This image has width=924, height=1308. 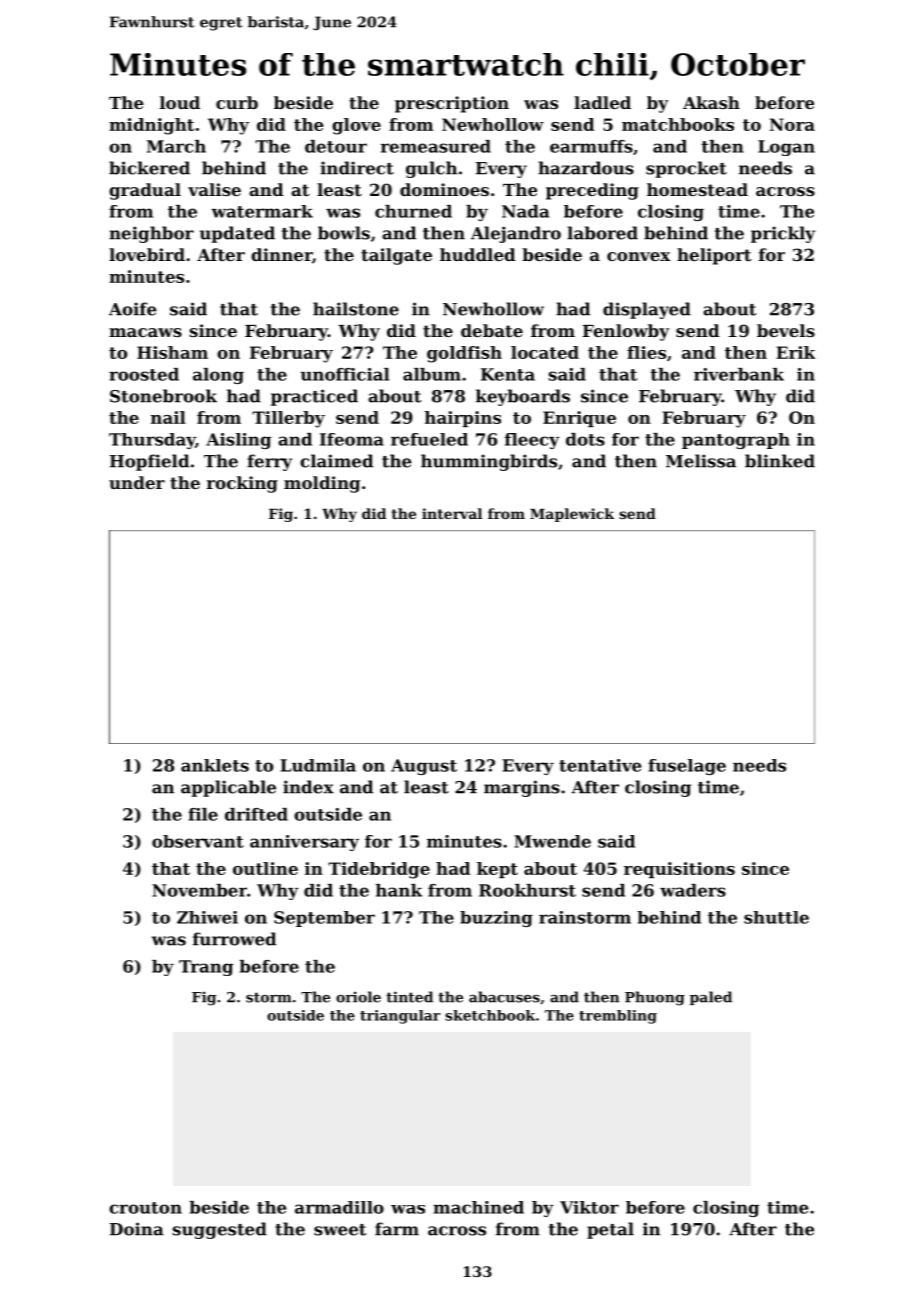 I want to click on Viktor, so click(x=589, y=1207).
